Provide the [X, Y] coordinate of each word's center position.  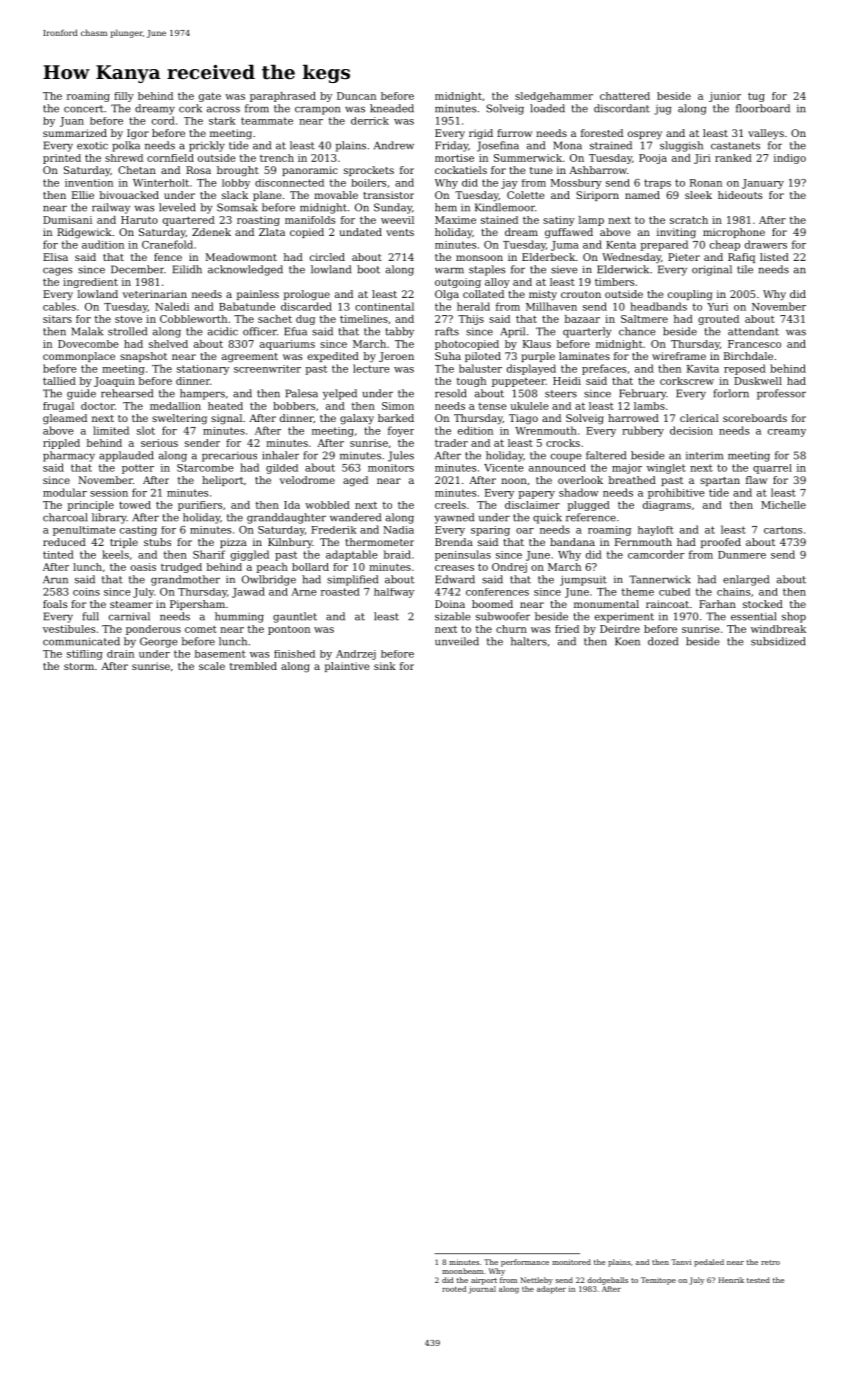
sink [385, 666]
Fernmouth [643, 542]
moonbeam [462, 1271]
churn [511, 629]
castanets [735, 146]
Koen [627, 641]
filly [124, 97]
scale [212, 666]
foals [55, 604]
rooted [454, 1289]
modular [65, 492]
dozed [663, 641]
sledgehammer [554, 97]
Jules [401, 456]
